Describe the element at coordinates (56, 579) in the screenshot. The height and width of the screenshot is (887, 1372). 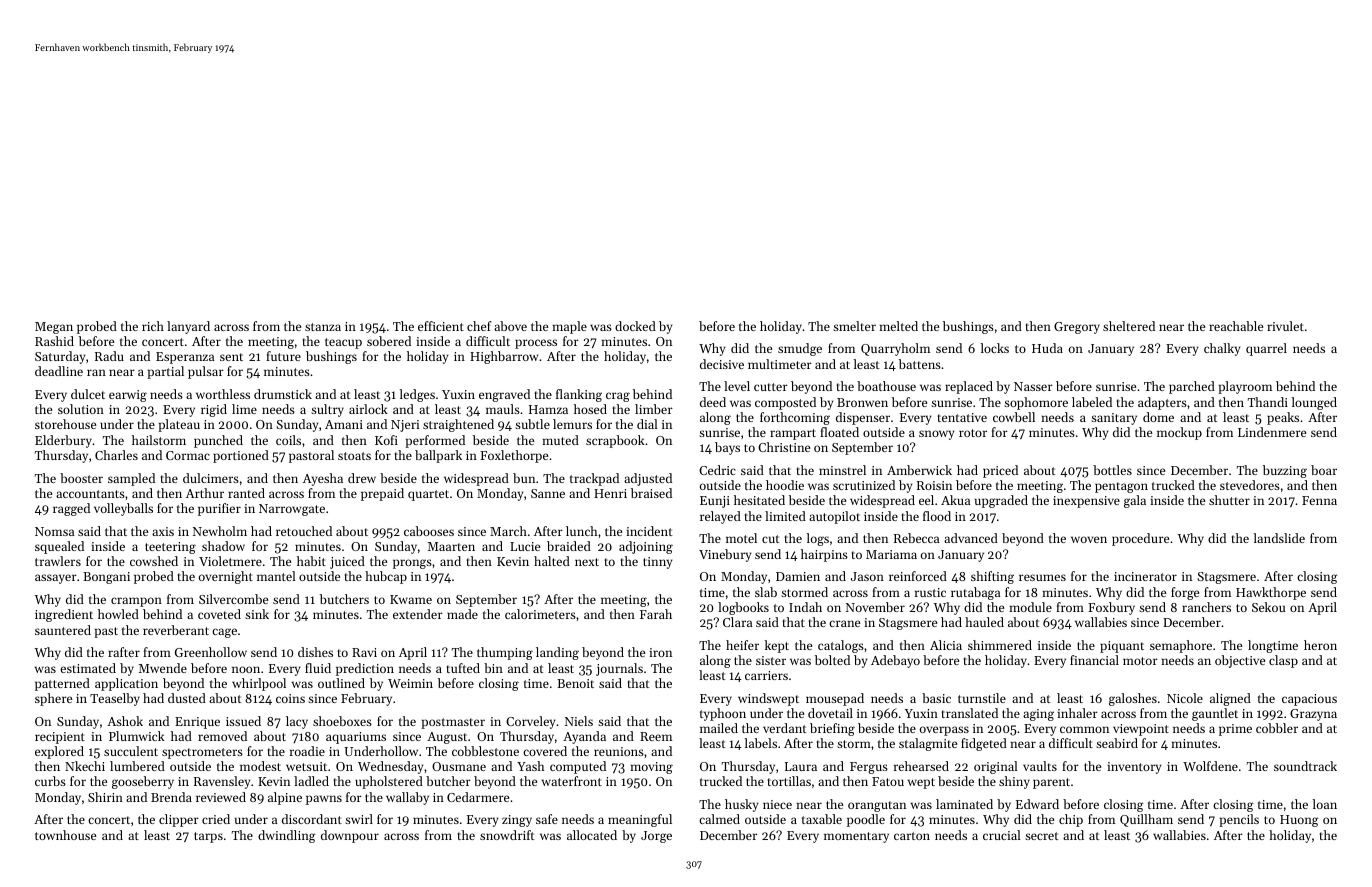
I see `assayer` at that location.
